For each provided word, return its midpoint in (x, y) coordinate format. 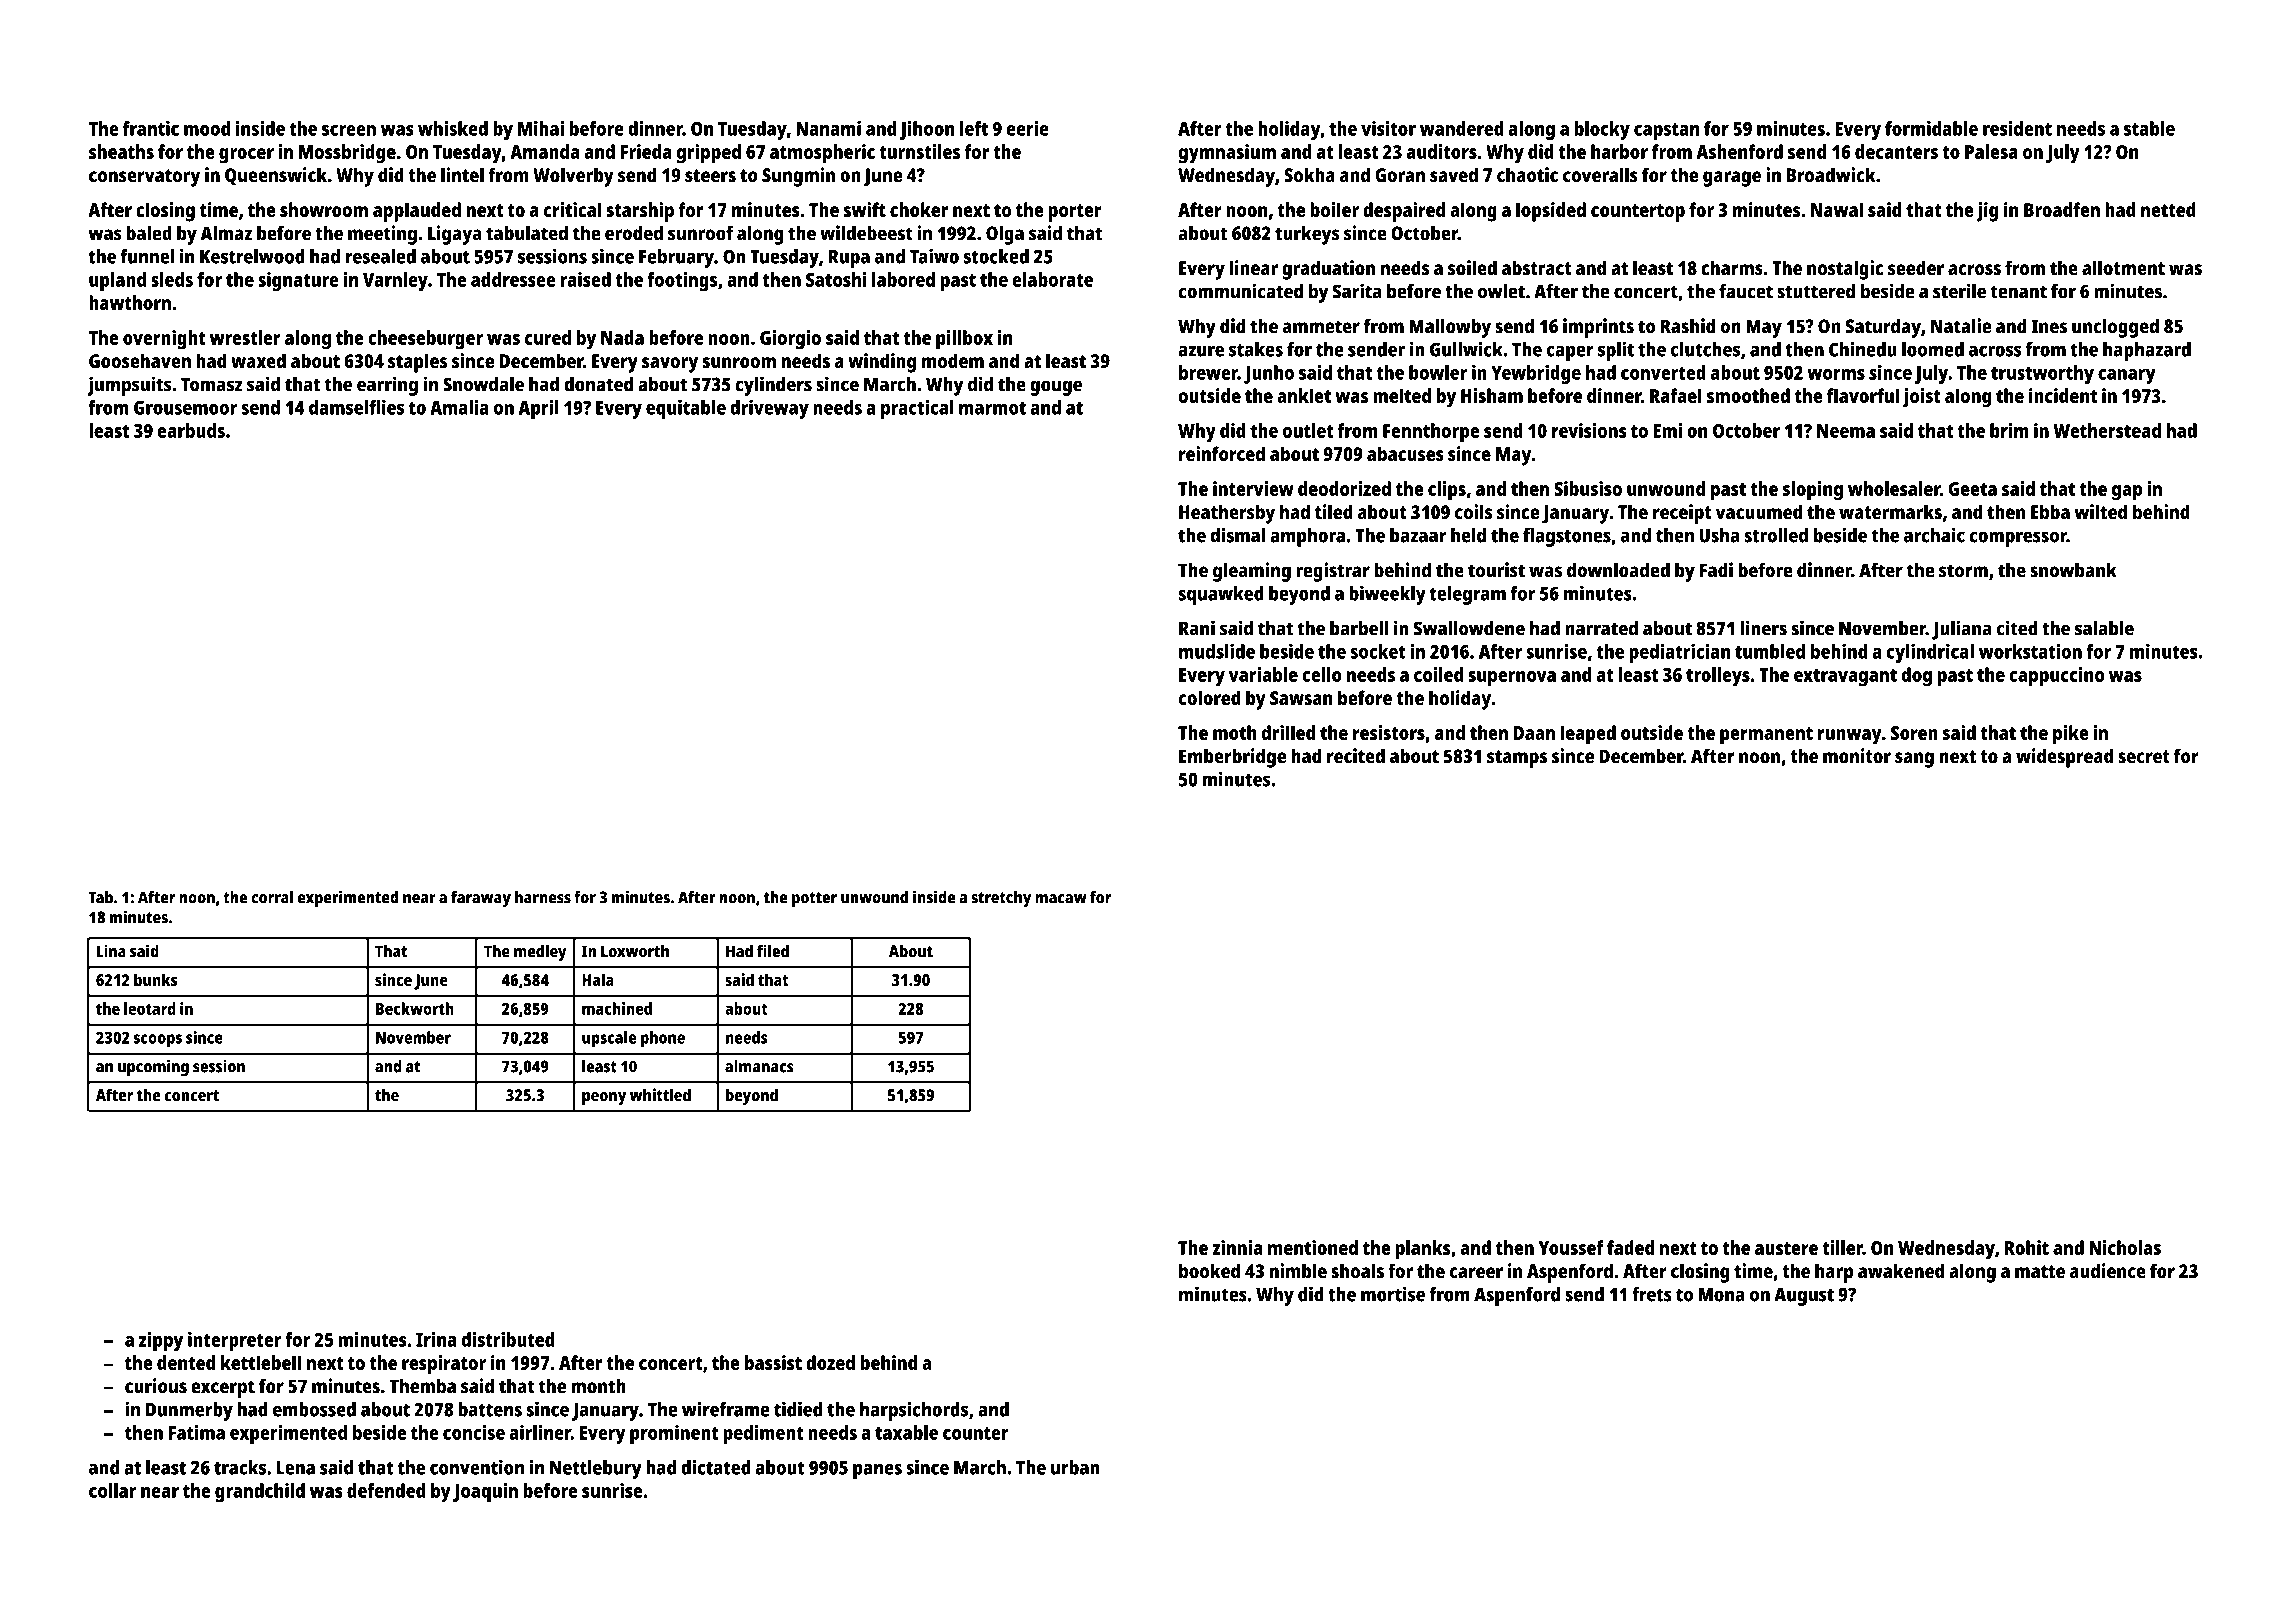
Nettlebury (596, 1469)
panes (877, 1471)
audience (2108, 1271)
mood (207, 128)
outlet (1308, 430)
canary (2127, 376)
